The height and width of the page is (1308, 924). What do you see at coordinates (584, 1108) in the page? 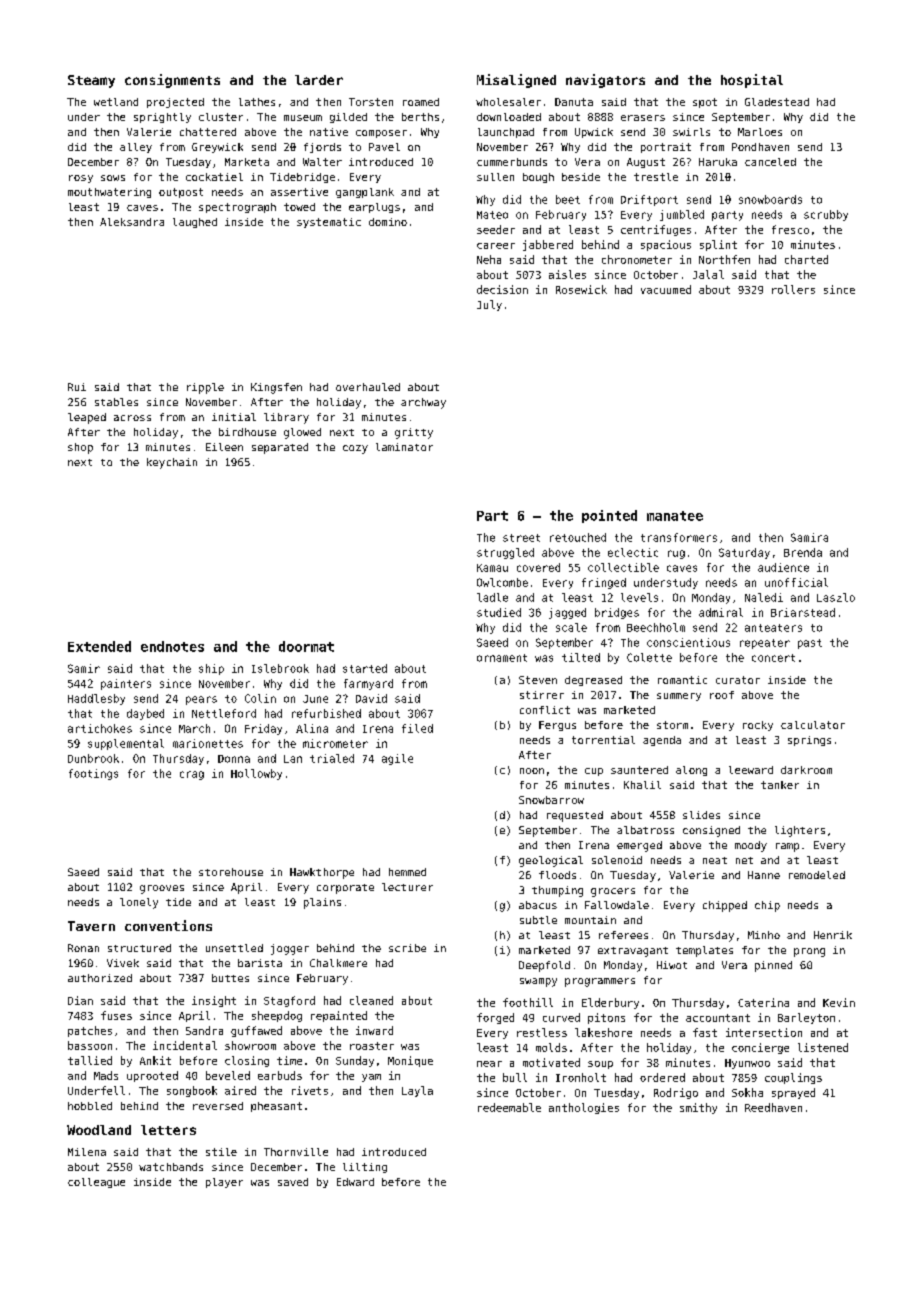
I see `anthologies` at bounding box center [584, 1108].
